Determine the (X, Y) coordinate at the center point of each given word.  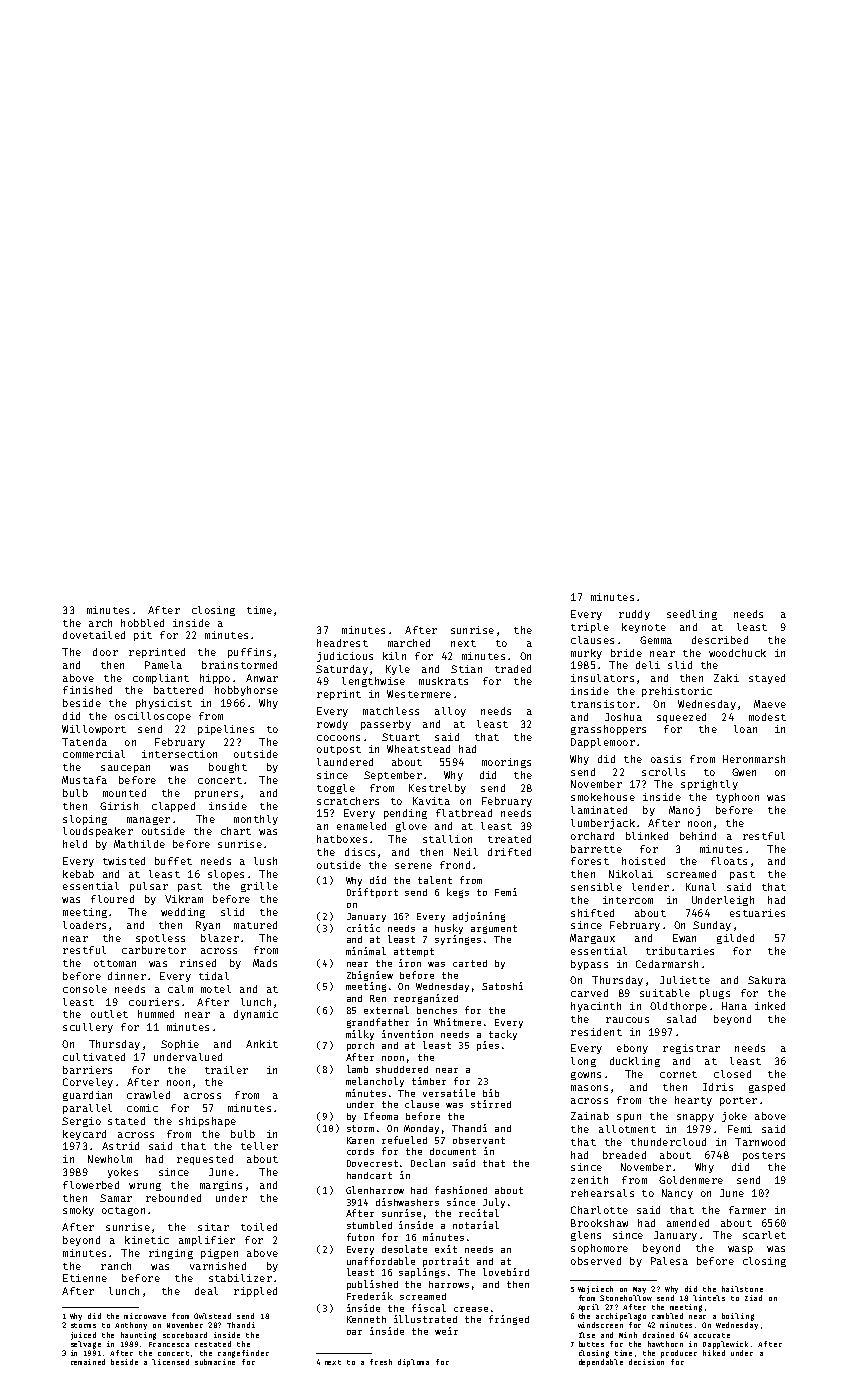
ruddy (634, 615)
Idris (718, 1087)
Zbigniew (370, 976)
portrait (446, 1262)
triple (590, 628)
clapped (173, 807)
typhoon (737, 798)
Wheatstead (418, 749)
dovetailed (94, 635)
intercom (628, 900)
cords (360, 1151)
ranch (116, 1266)
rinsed (198, 963)
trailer (226, 1070)
